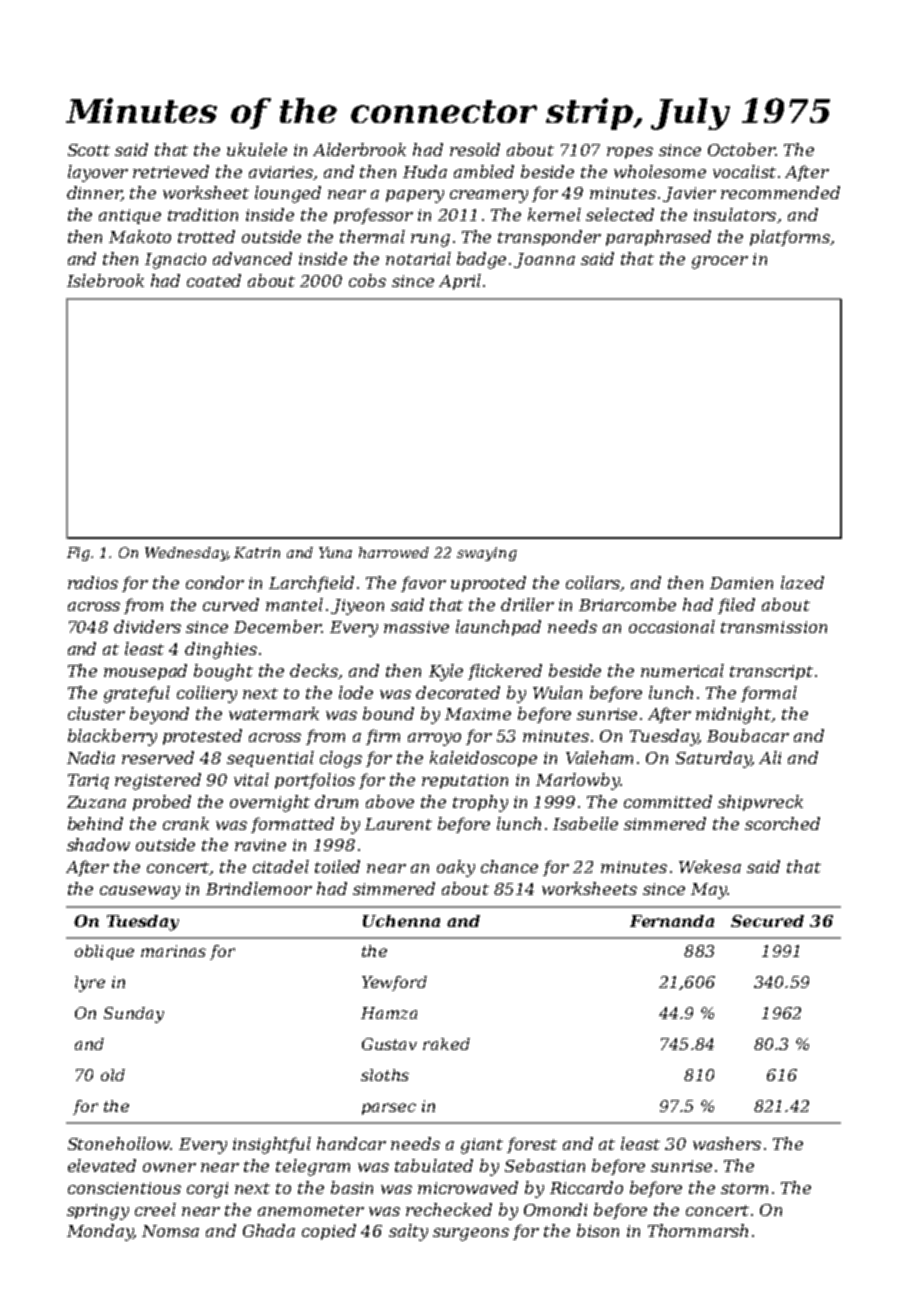 The width and height of the screenshot is (908, 1316). What do you see at coordinates (668, 801) in the screenshot?
I see `committed` at bounding box center [668, 801].
